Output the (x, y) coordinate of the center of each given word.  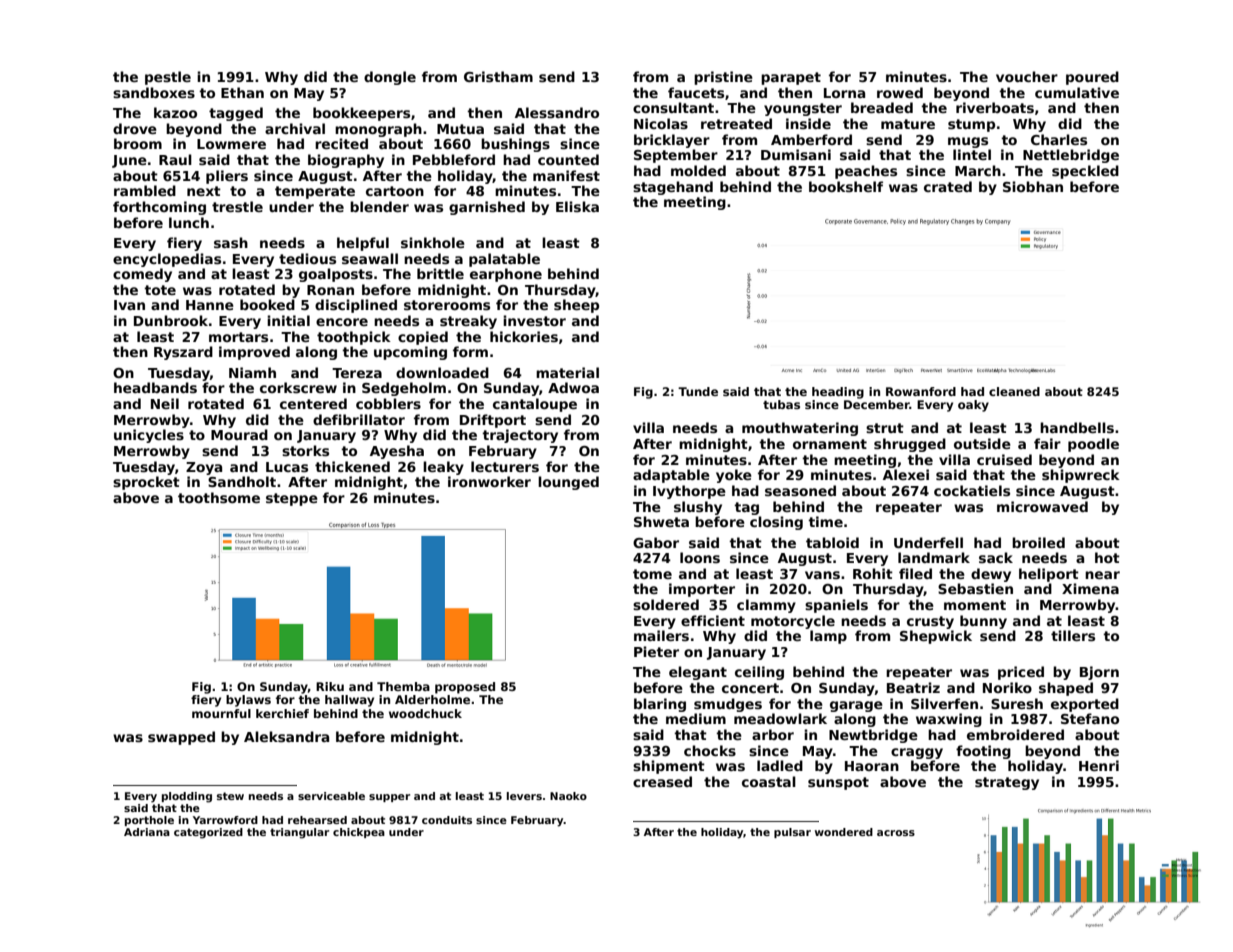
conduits (447, 820)
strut (885, 428)
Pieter (656, 651)
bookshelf (846, 186)
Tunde (698, 391)
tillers (1073, 635)
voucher (1027, 76)
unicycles (149, 436)
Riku (330, 686)
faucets (696, 92)
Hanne (210, 305)
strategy (1007, 783)
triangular (299, 833)
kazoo (175, 112)
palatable (504, 260)
